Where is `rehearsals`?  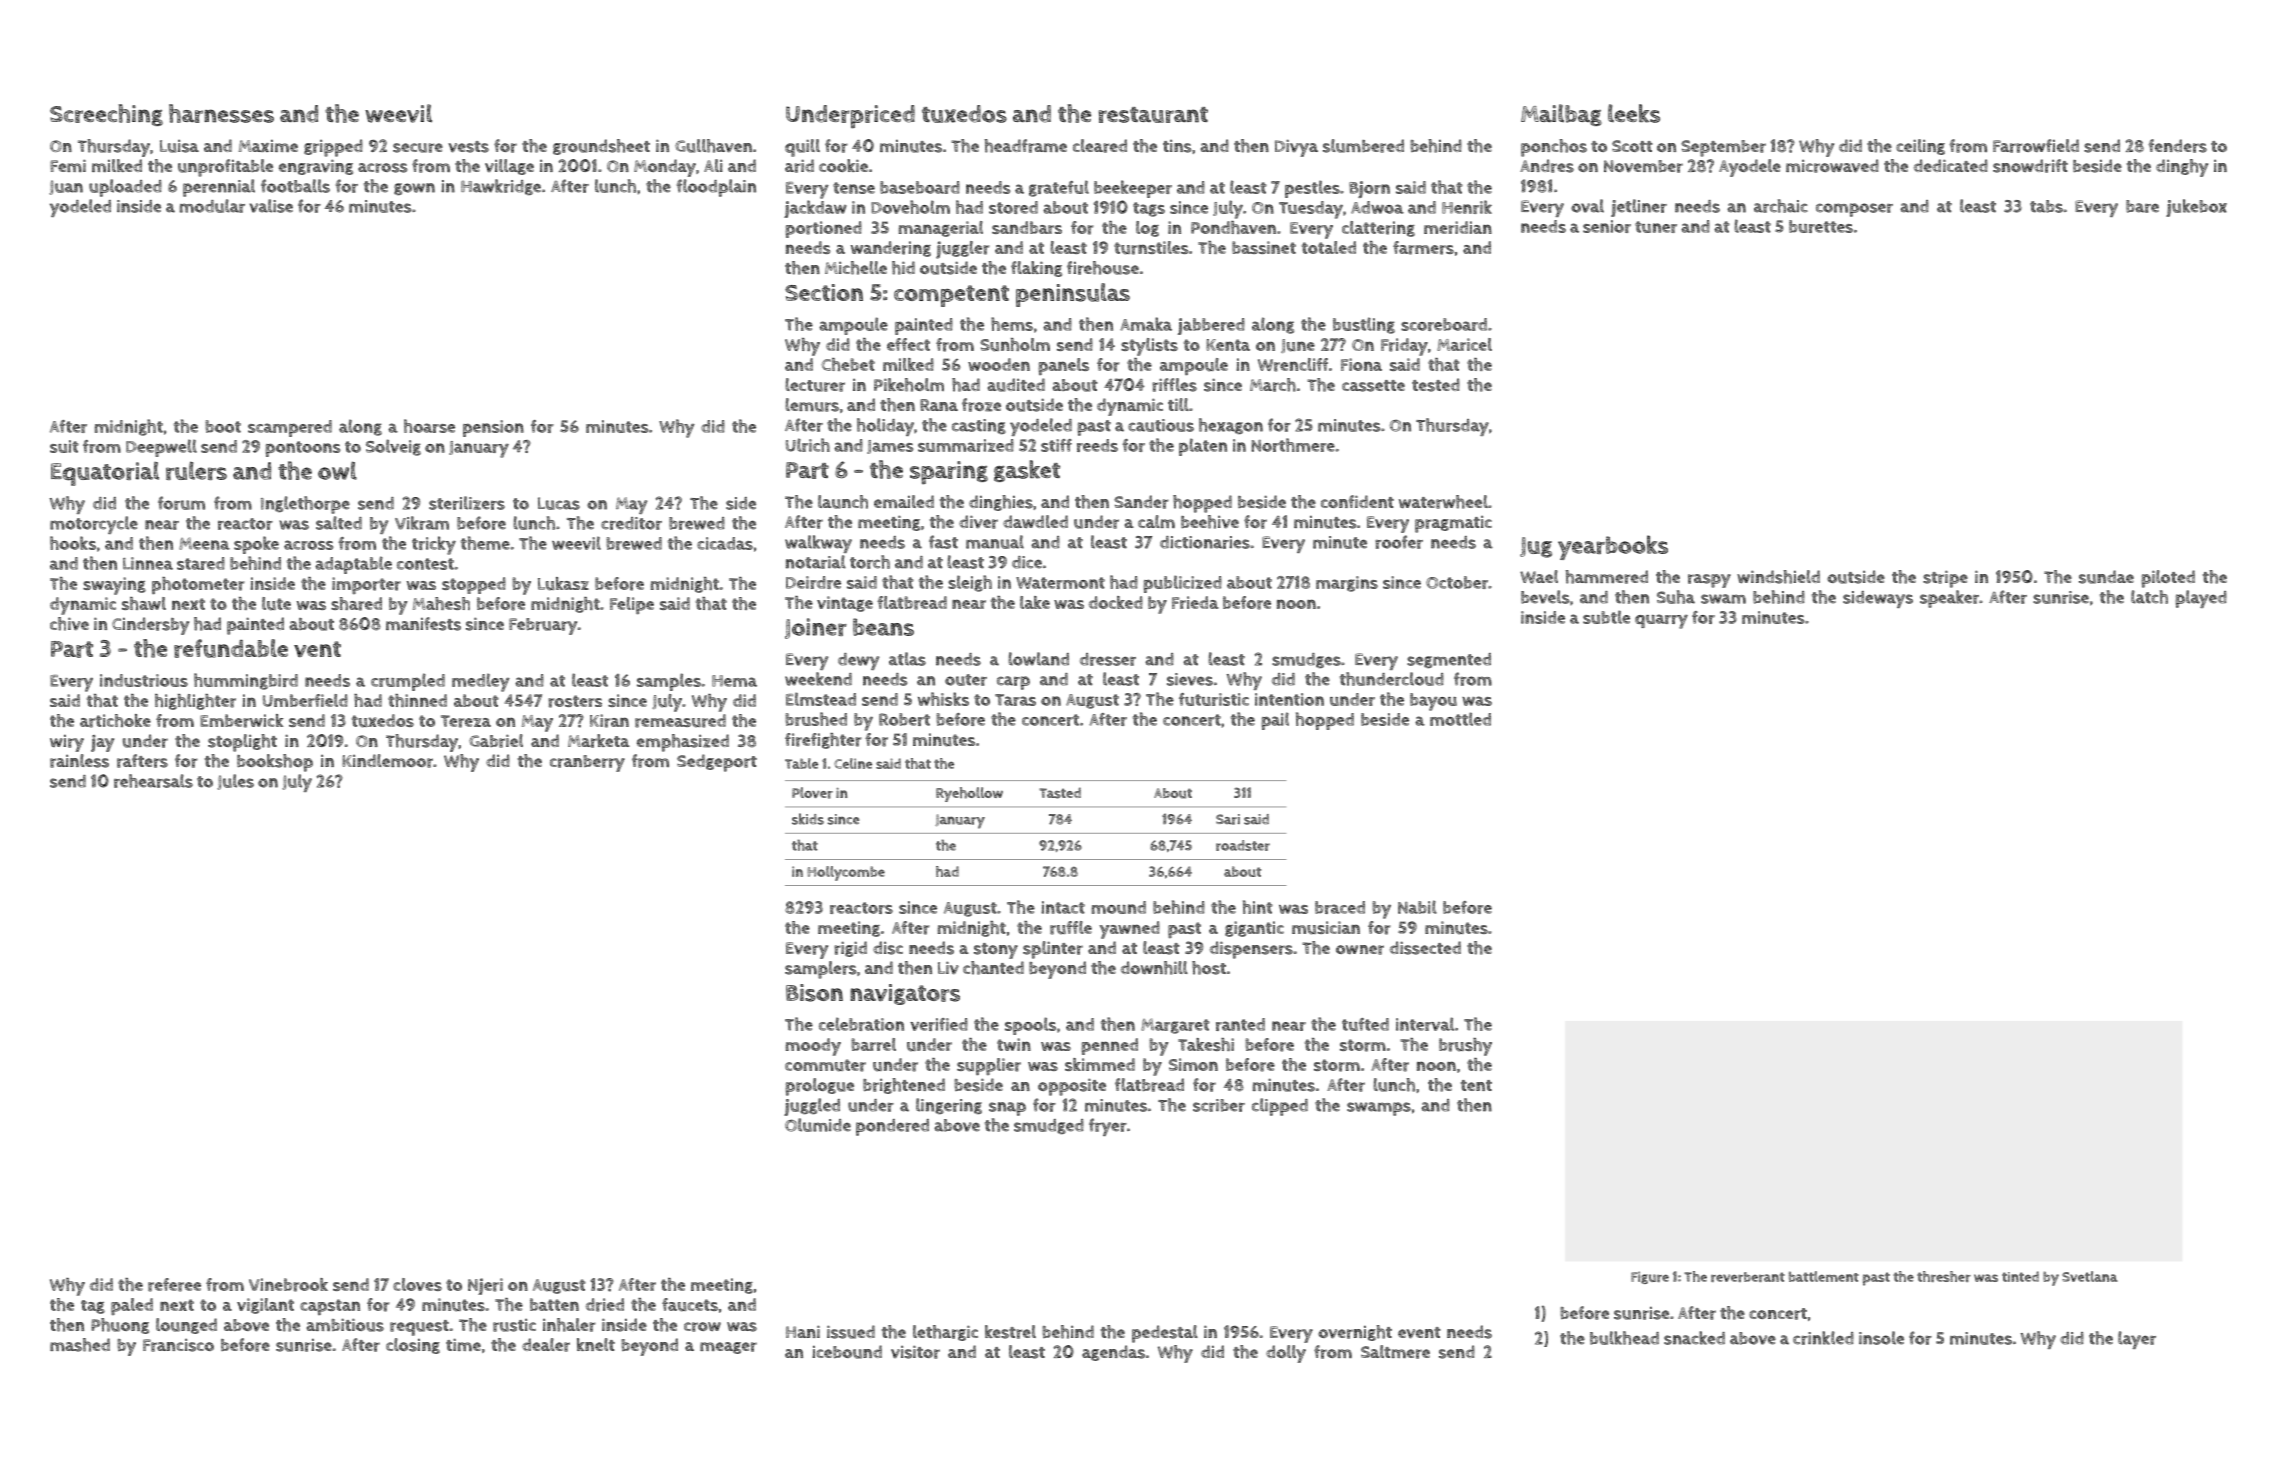 rehearsals is located at coordinates (153, 781).
